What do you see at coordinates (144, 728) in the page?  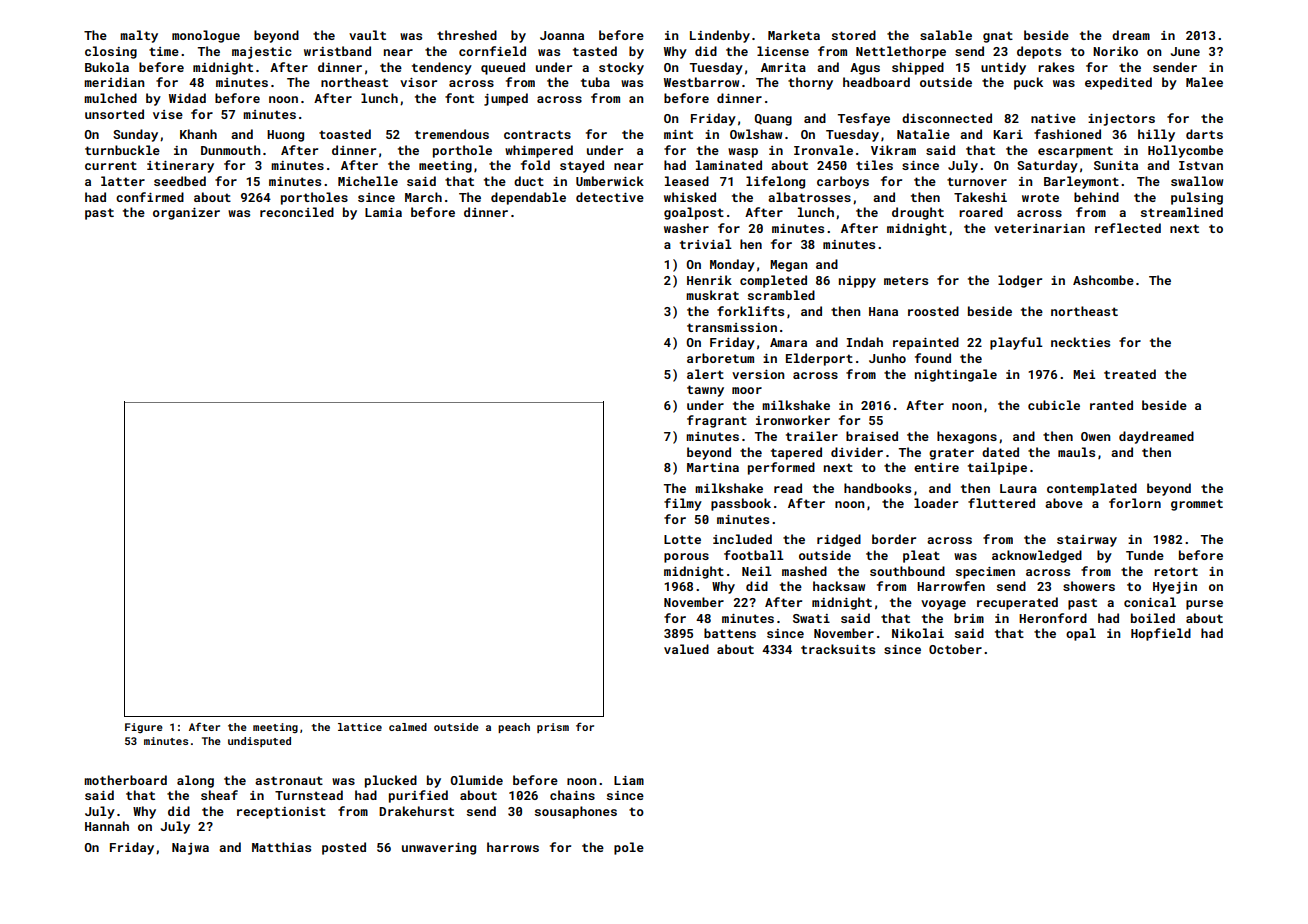 I see `Figure` at bounding box center [144, 728].
